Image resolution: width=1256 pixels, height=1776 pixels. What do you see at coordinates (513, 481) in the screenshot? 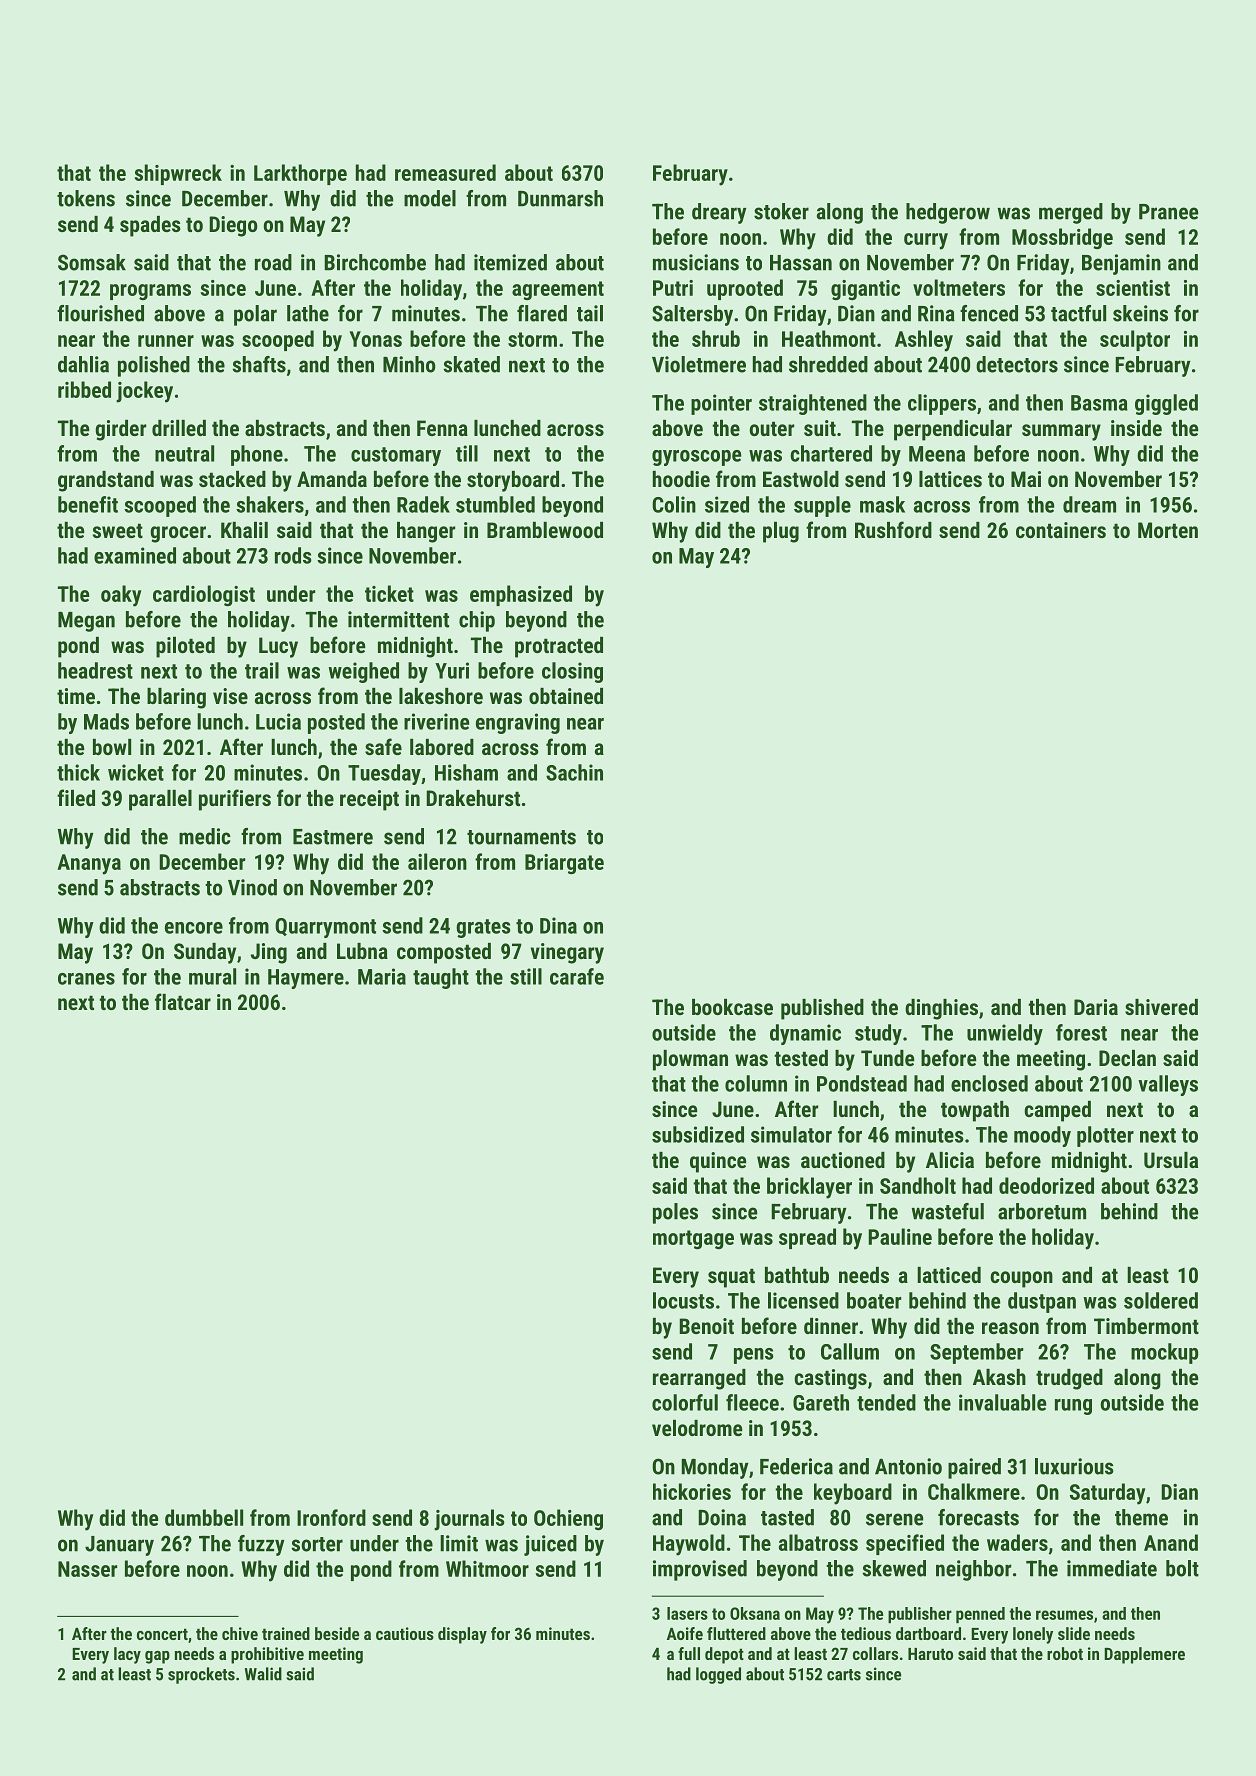
I see `storyboard` at bounding box center [513, 481].
